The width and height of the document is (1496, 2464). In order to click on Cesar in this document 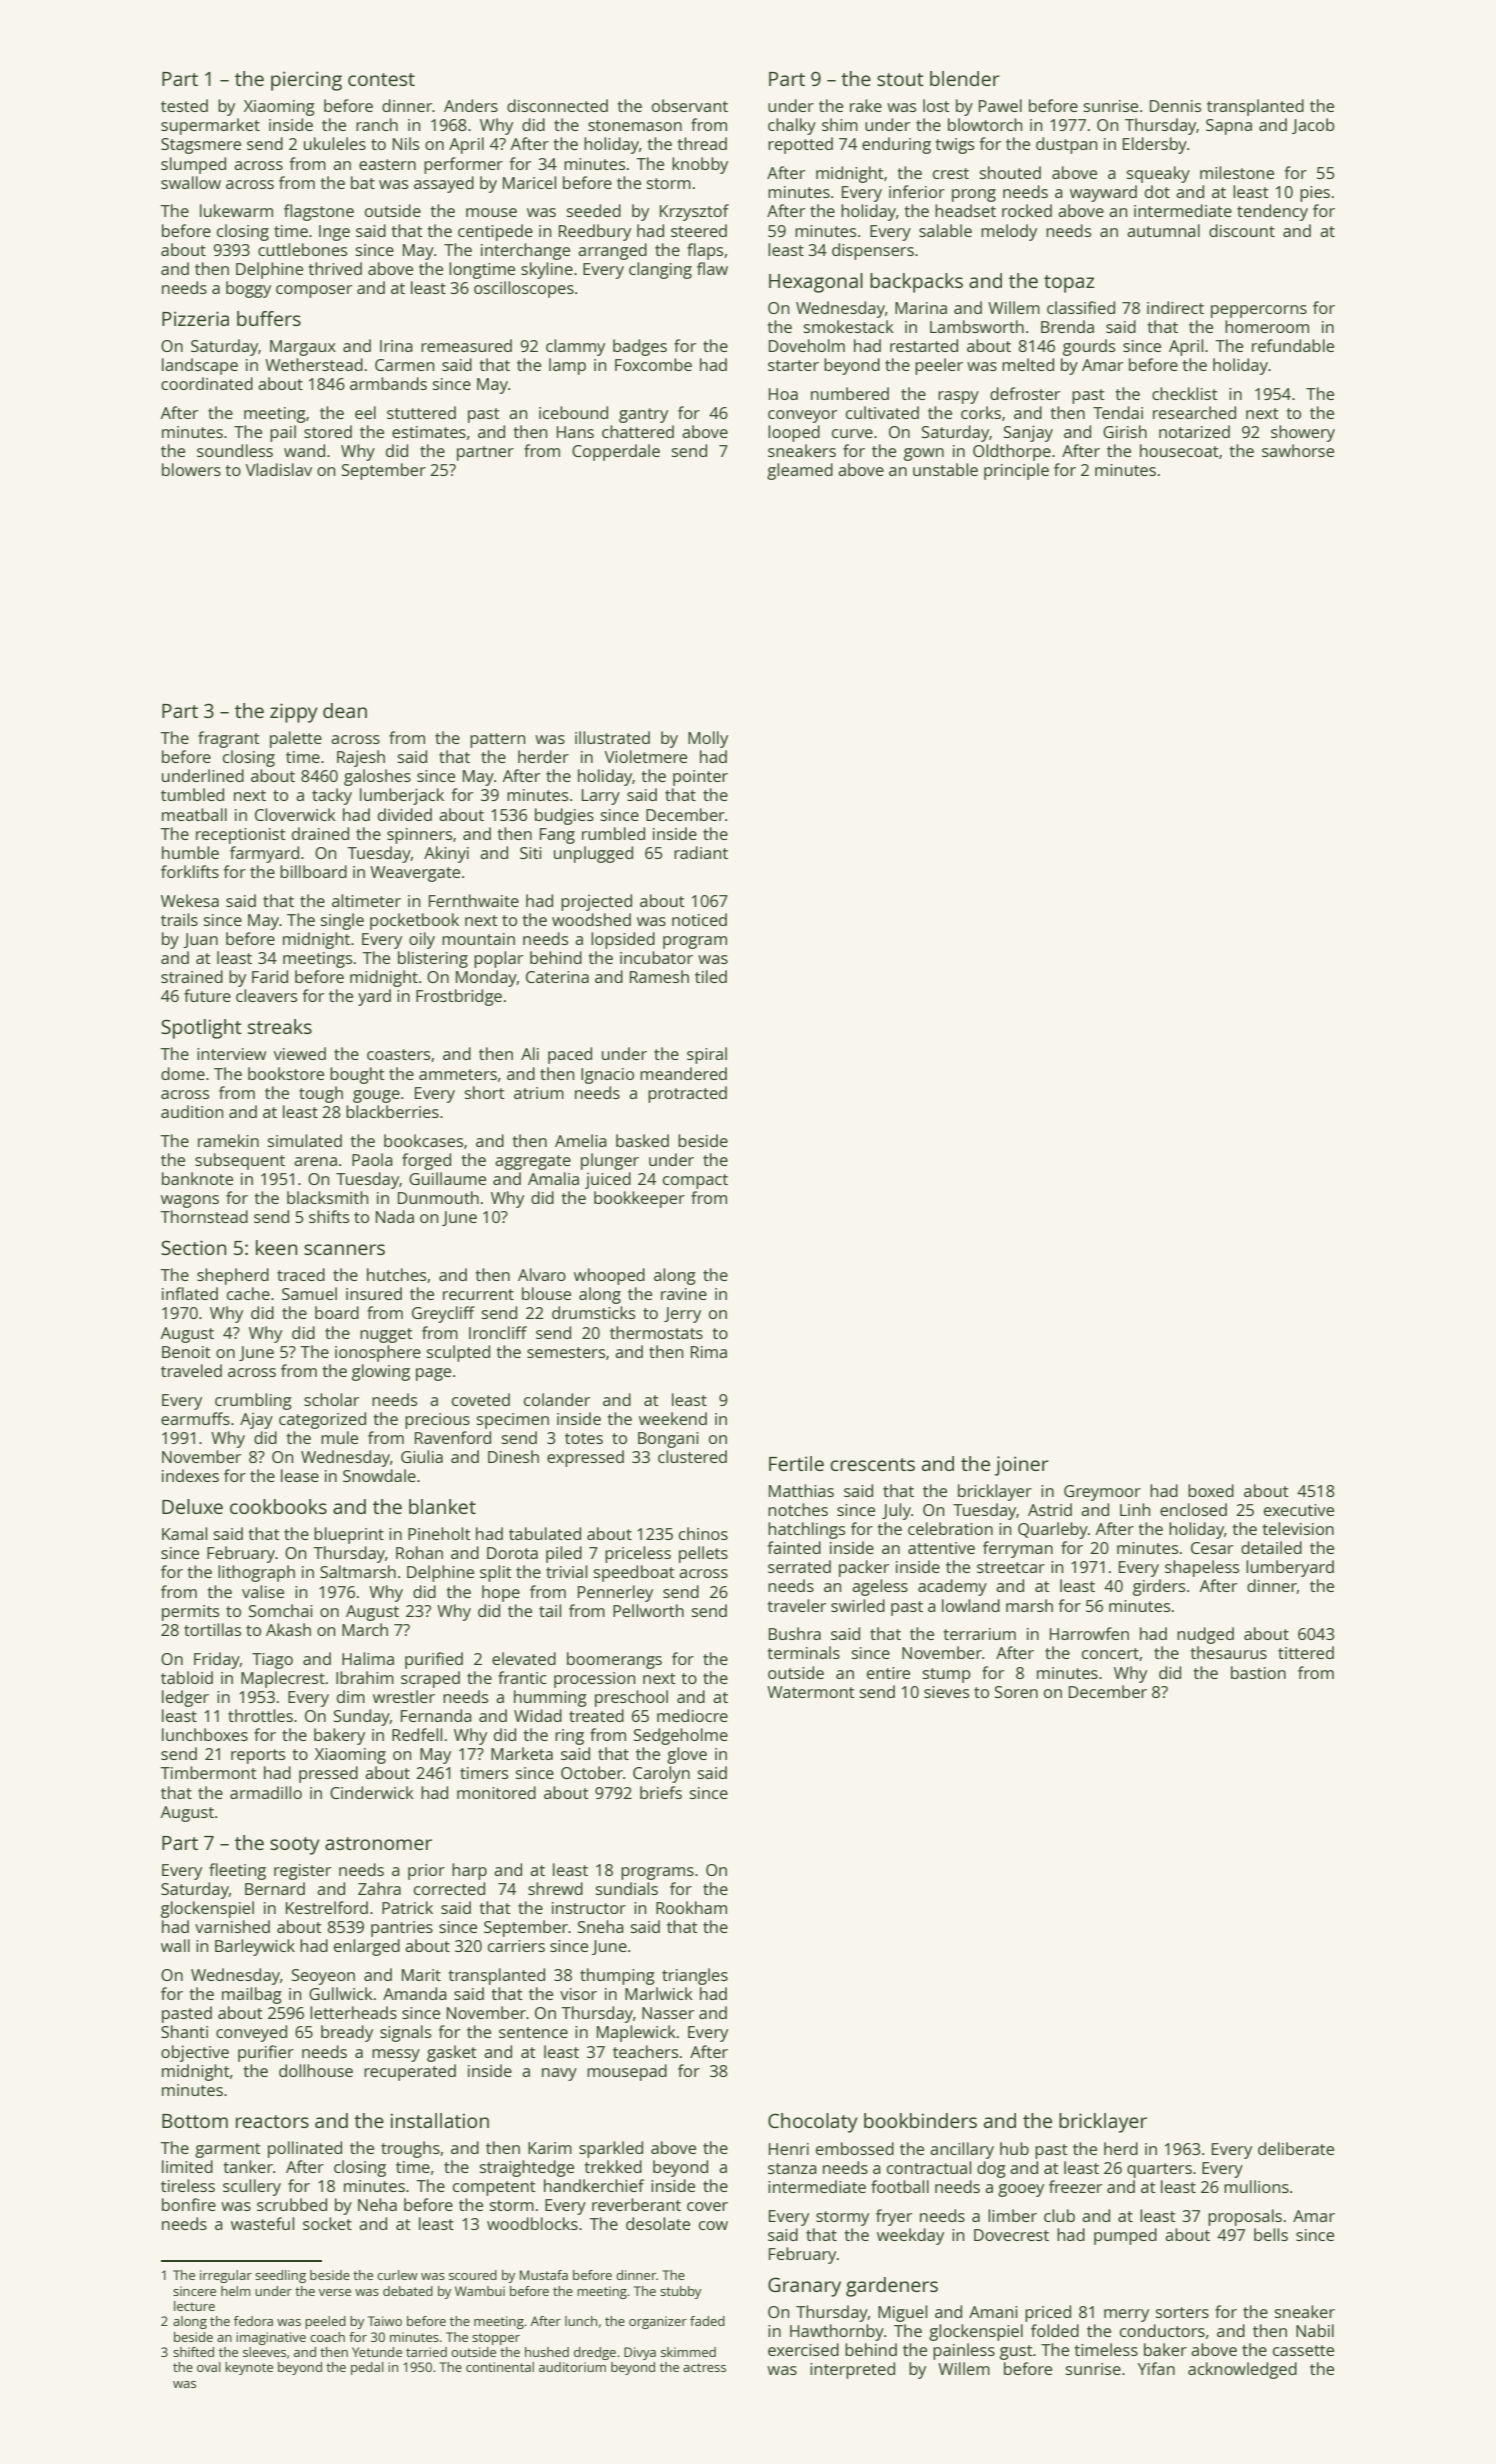, I will do `click(1212, 1548)`.
